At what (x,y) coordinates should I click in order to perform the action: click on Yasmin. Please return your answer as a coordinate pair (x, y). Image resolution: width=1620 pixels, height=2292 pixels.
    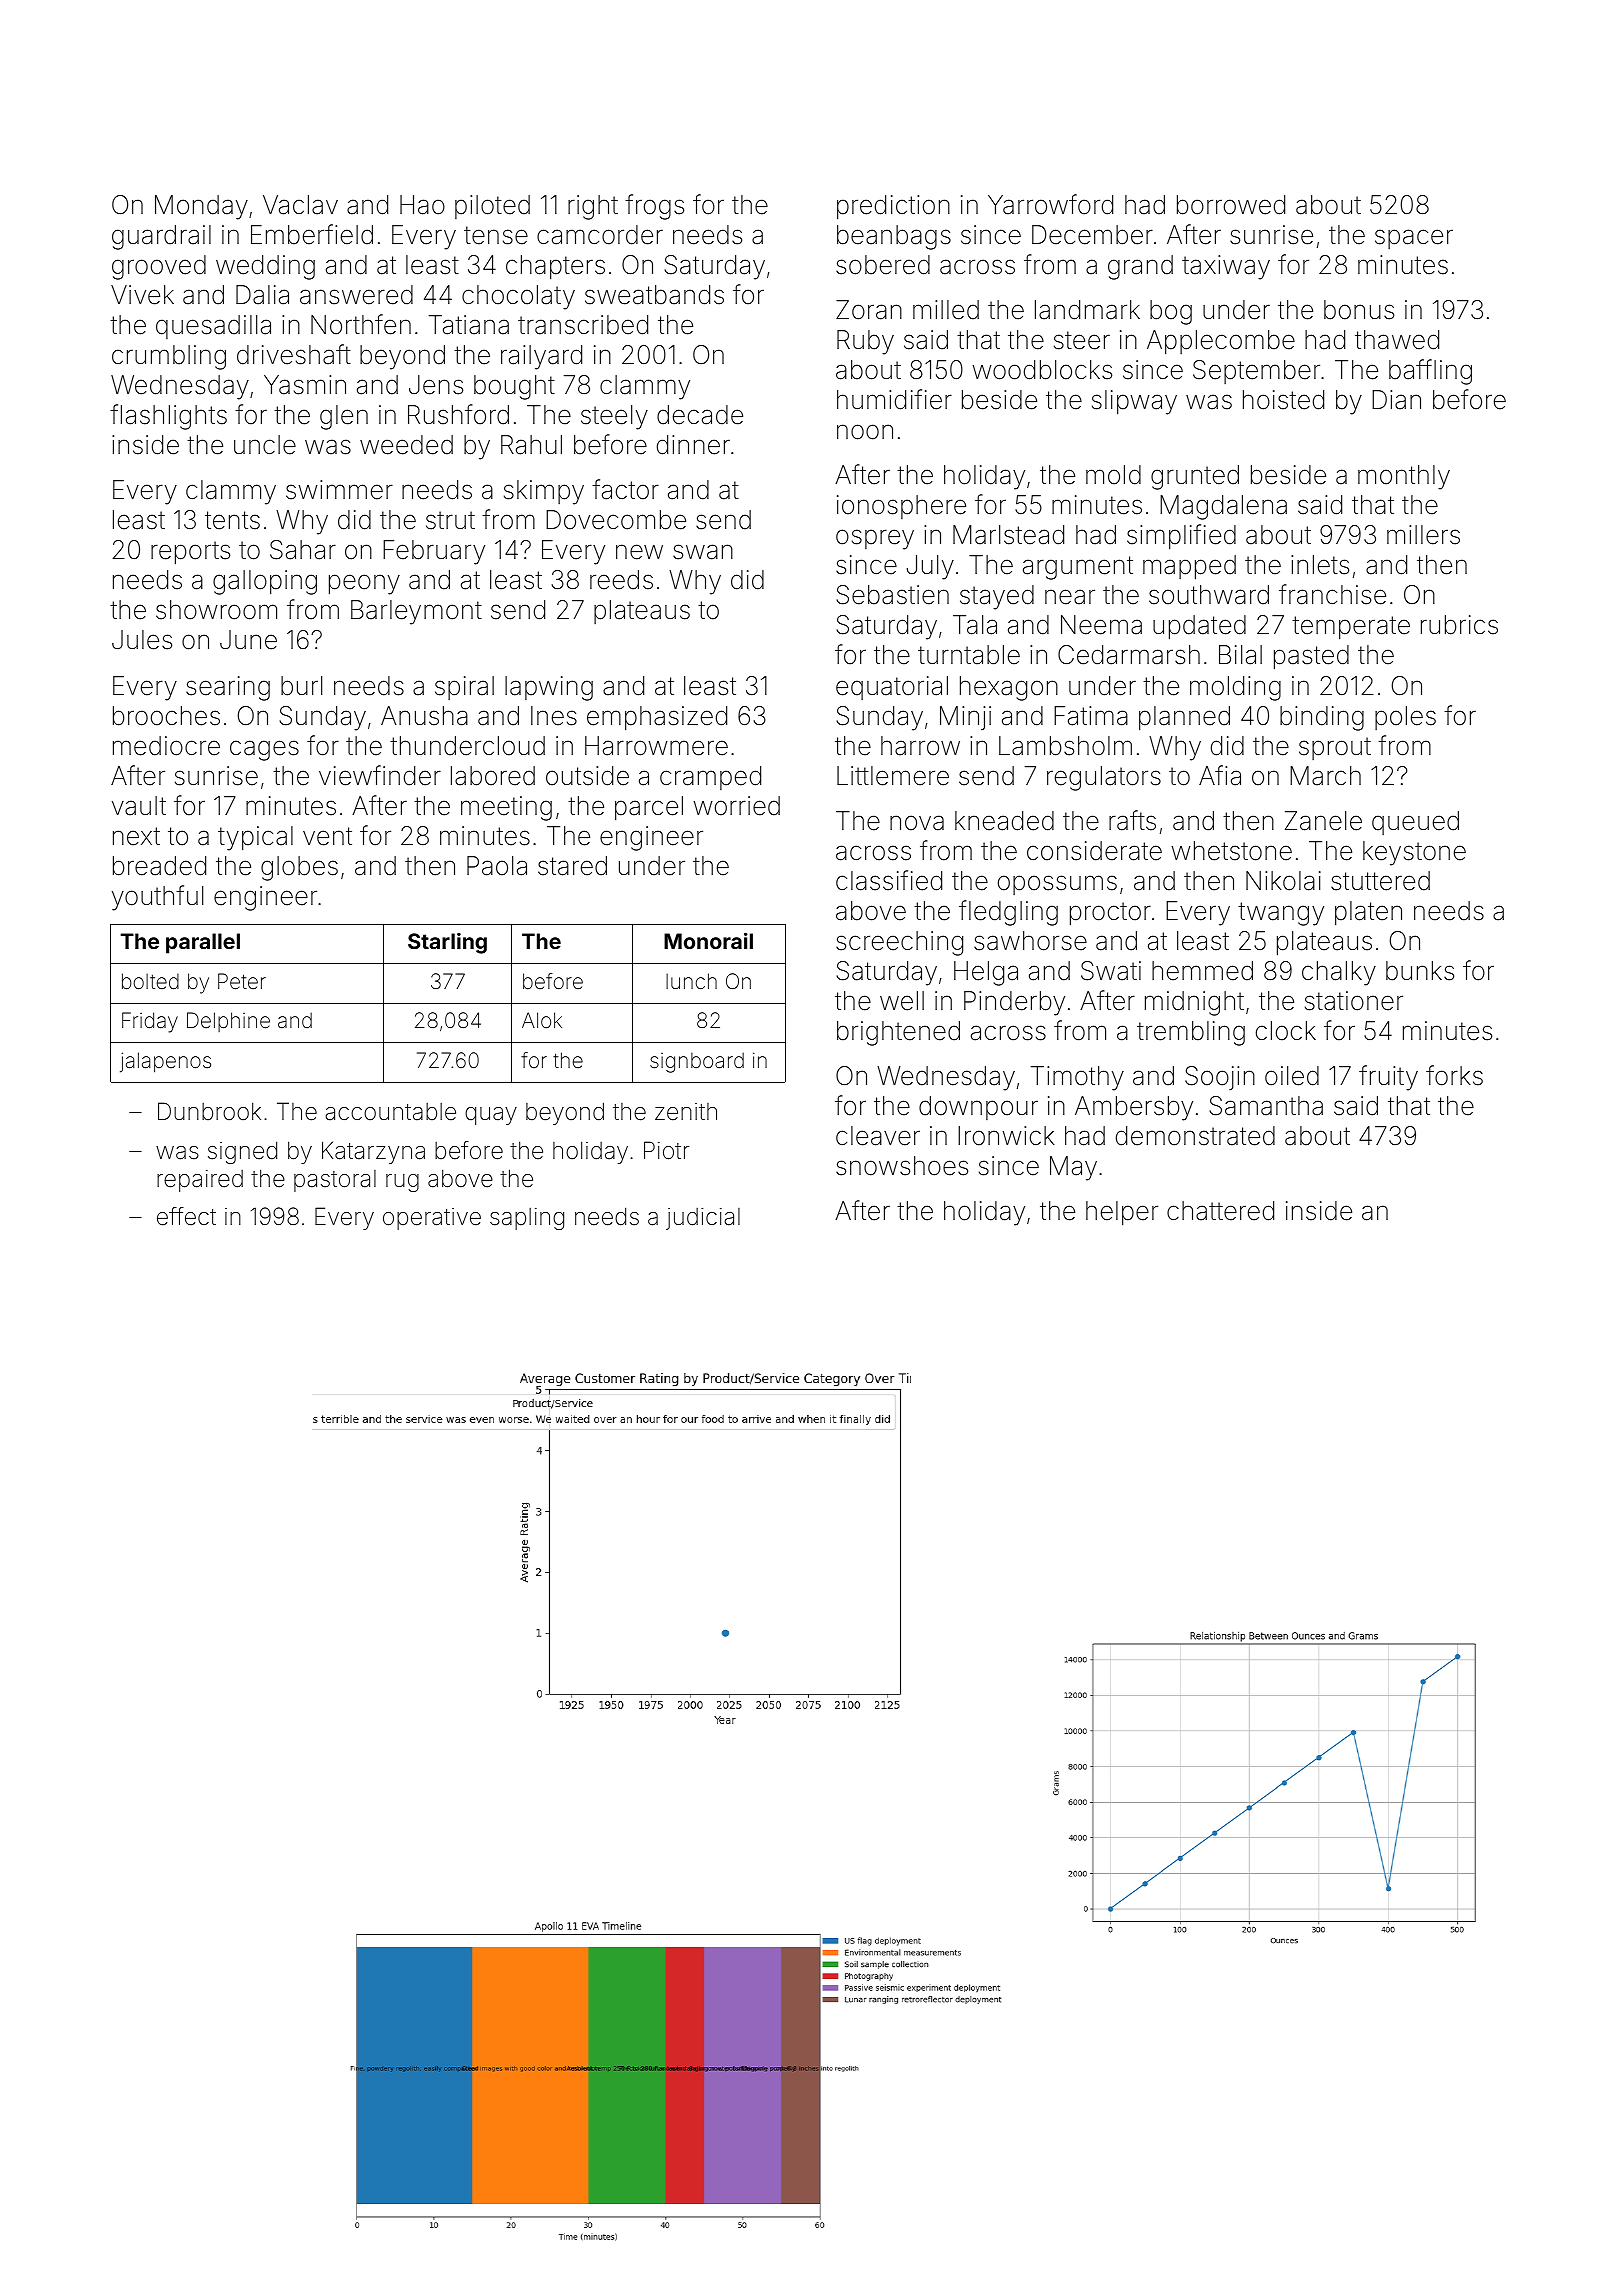
    Looking at the image, I should click on (305, 385).
